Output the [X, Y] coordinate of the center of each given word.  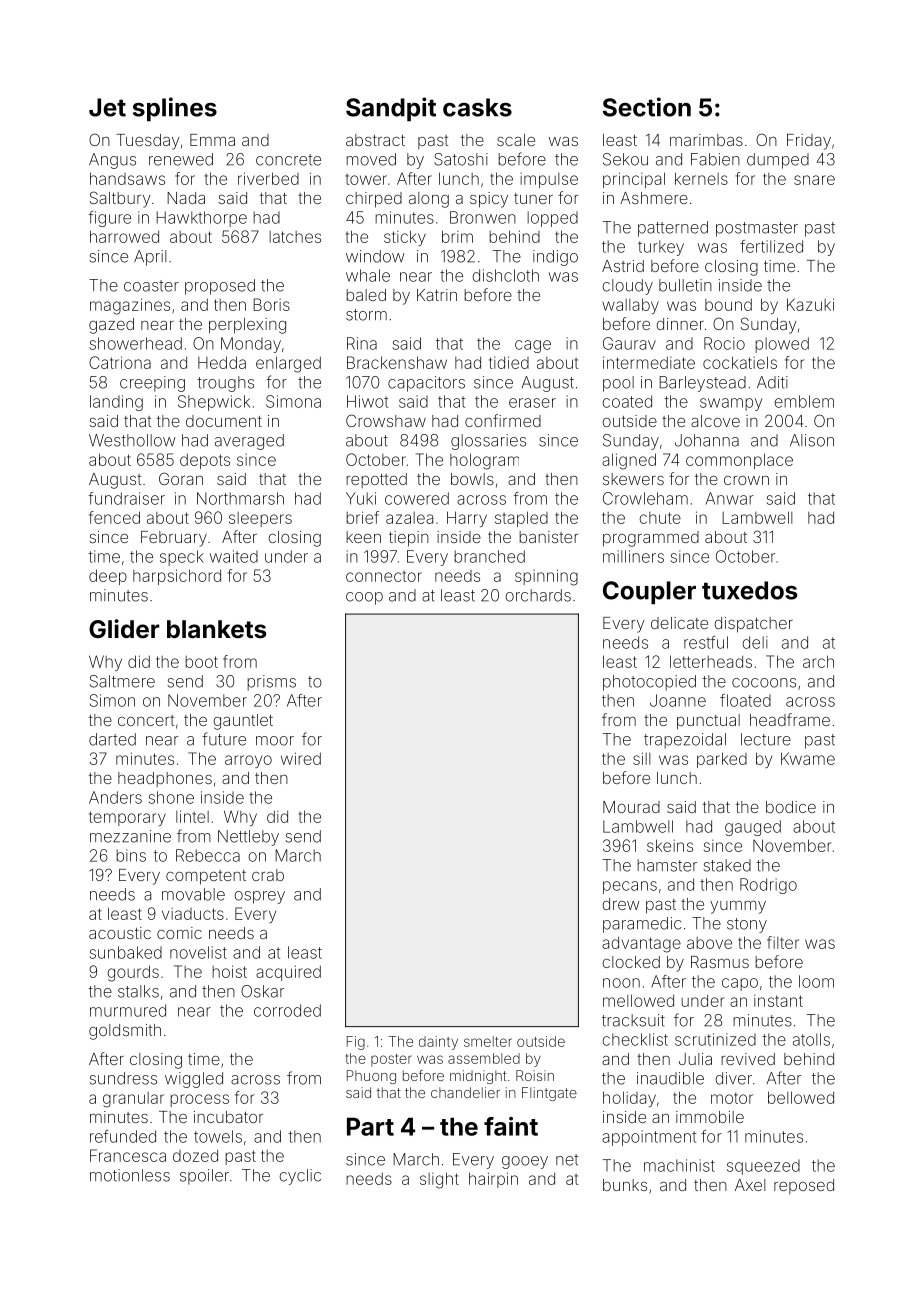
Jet [107, 107]
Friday [809, 142]
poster [391, 1060]
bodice [791, 807]
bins [131, 855]
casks [477, 107]
